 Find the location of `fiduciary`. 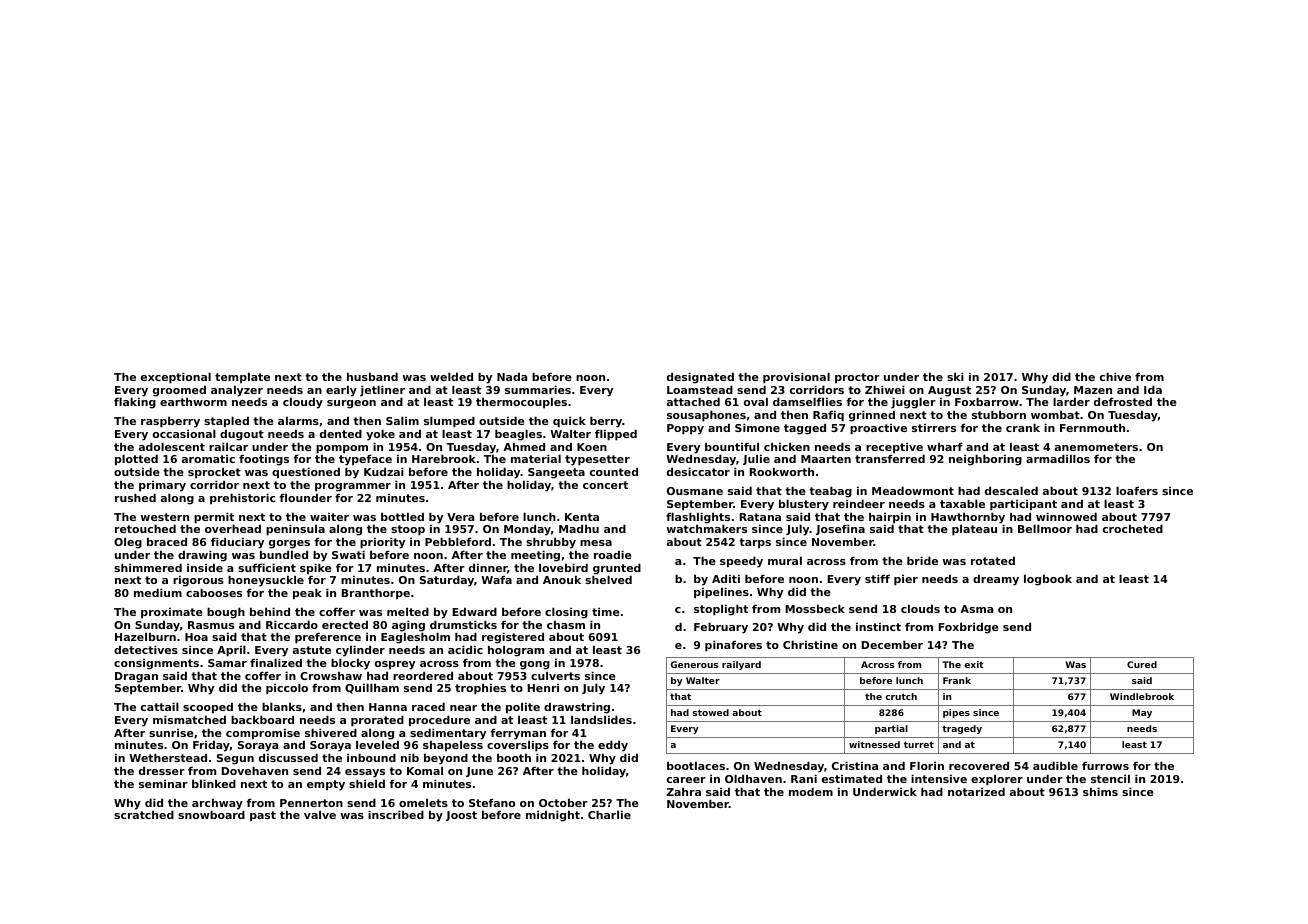

fiduciary is located at coordinates (237, 543).
